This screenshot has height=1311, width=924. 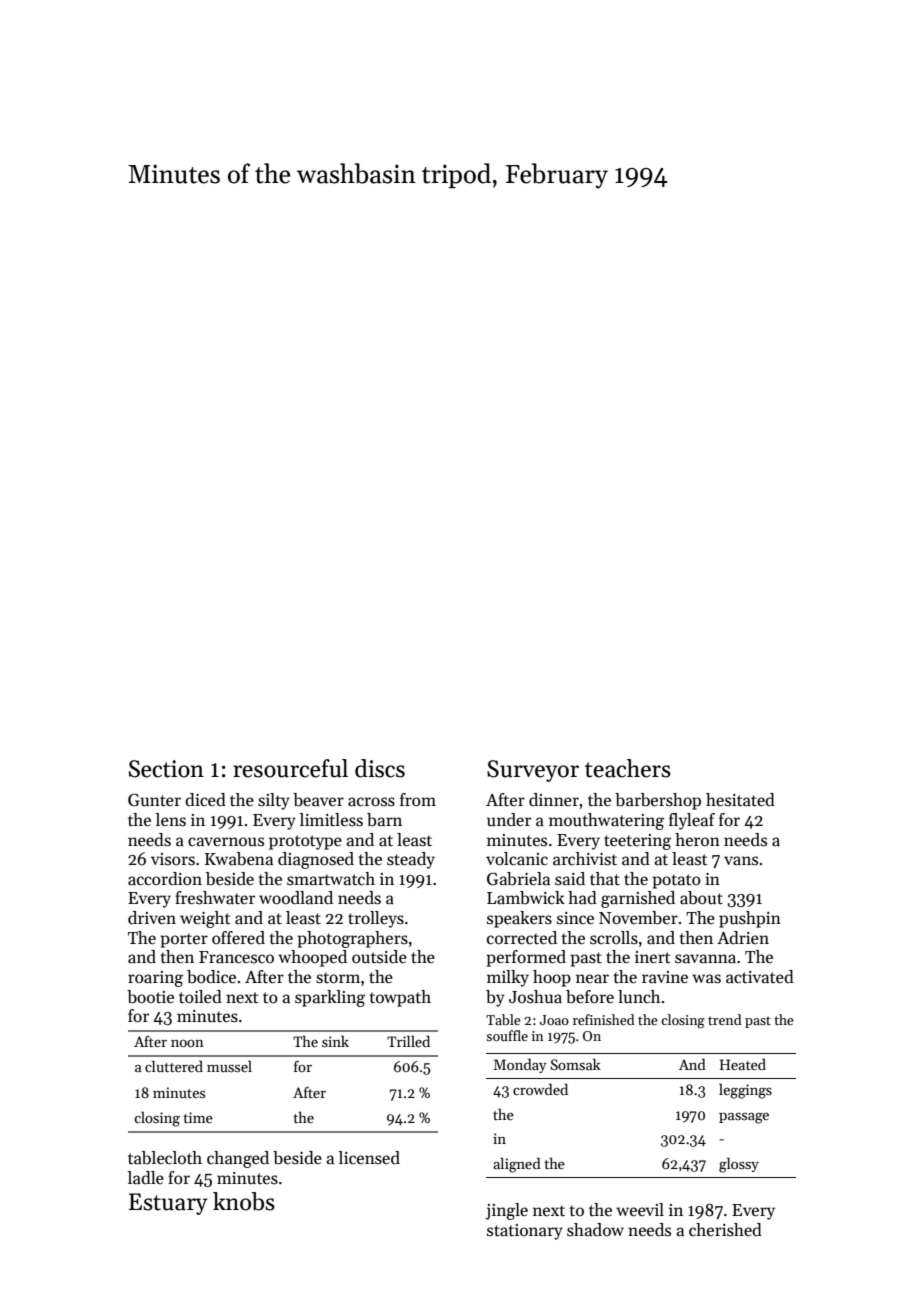 What do you see at coordinates (187, 1043) in the screenshot?
I see `noon` at bounding box center [187, 1043].
